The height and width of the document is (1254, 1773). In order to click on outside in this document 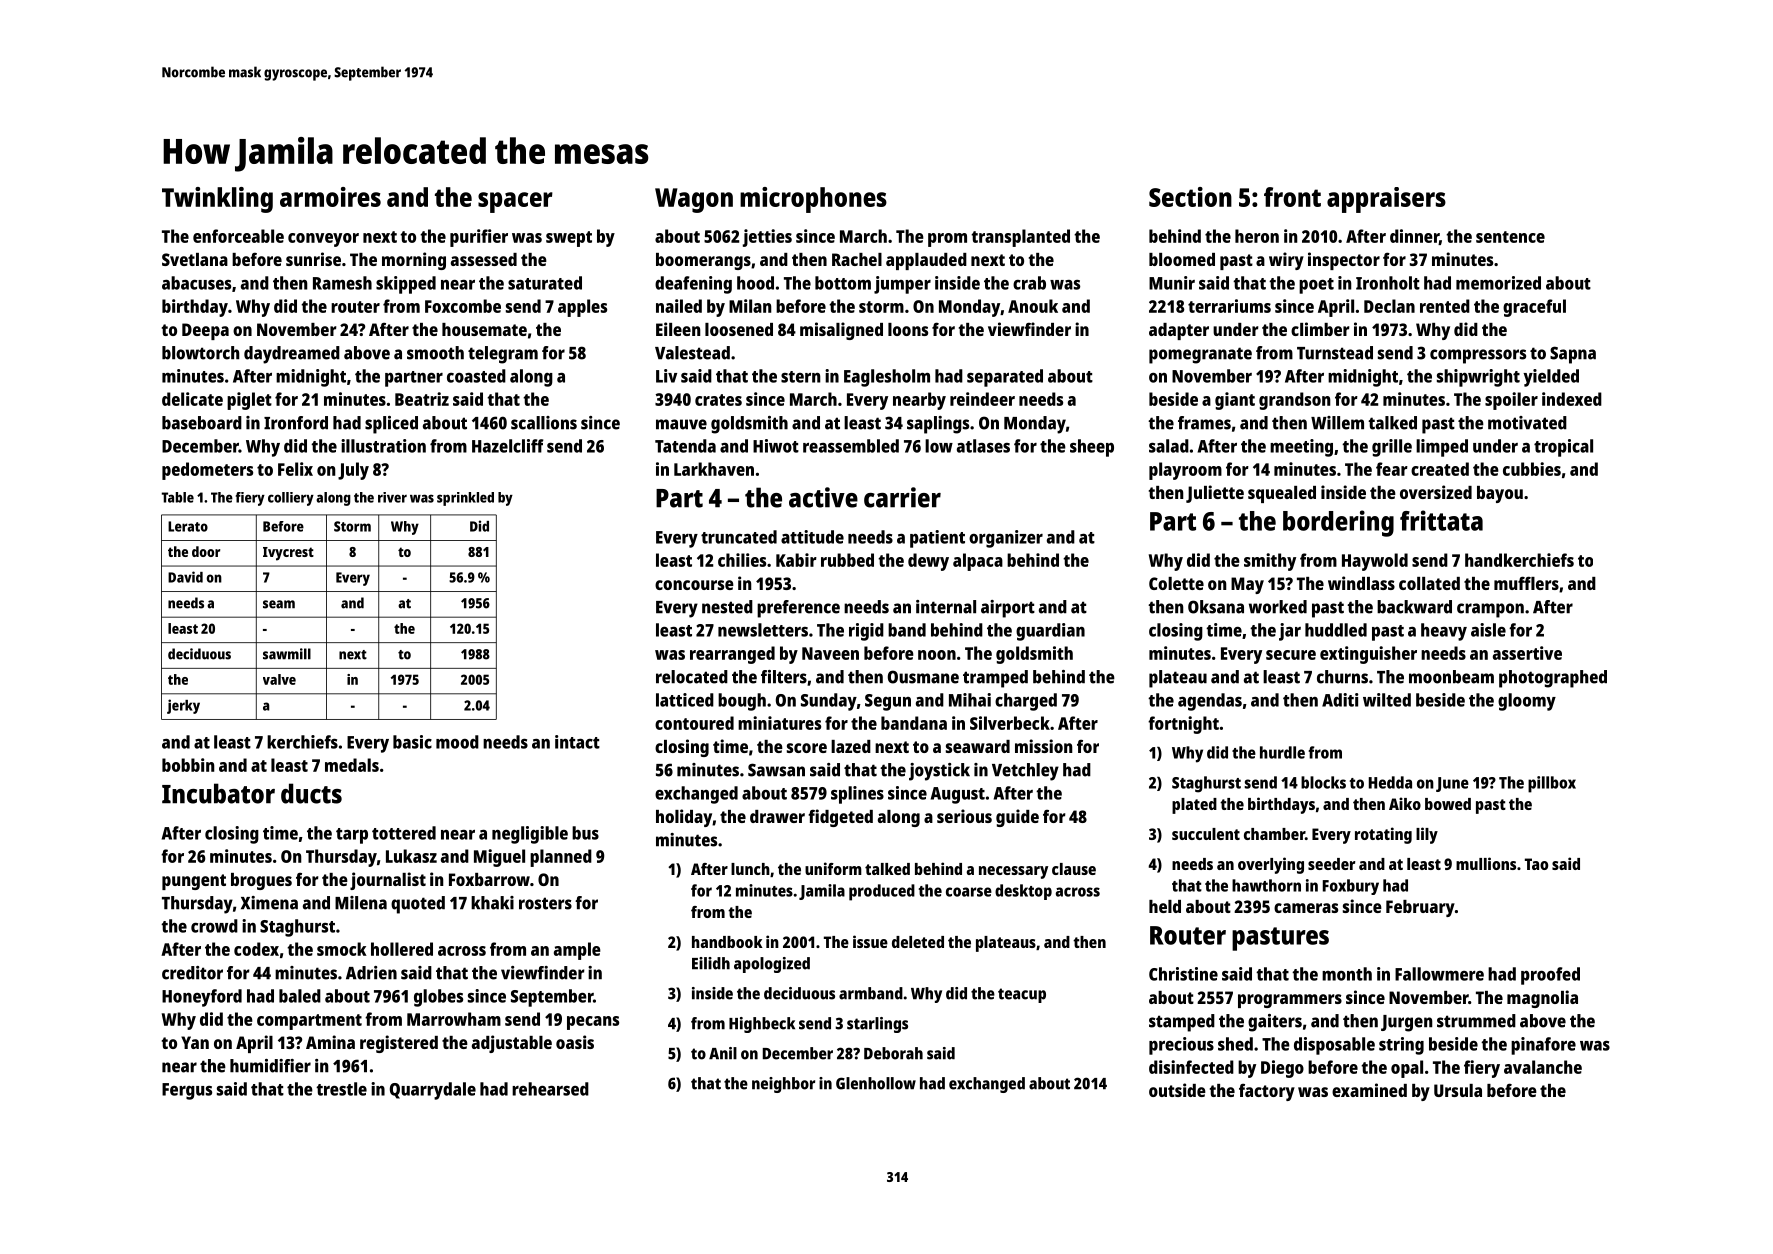, I will do `click(1177, 1090)`.
